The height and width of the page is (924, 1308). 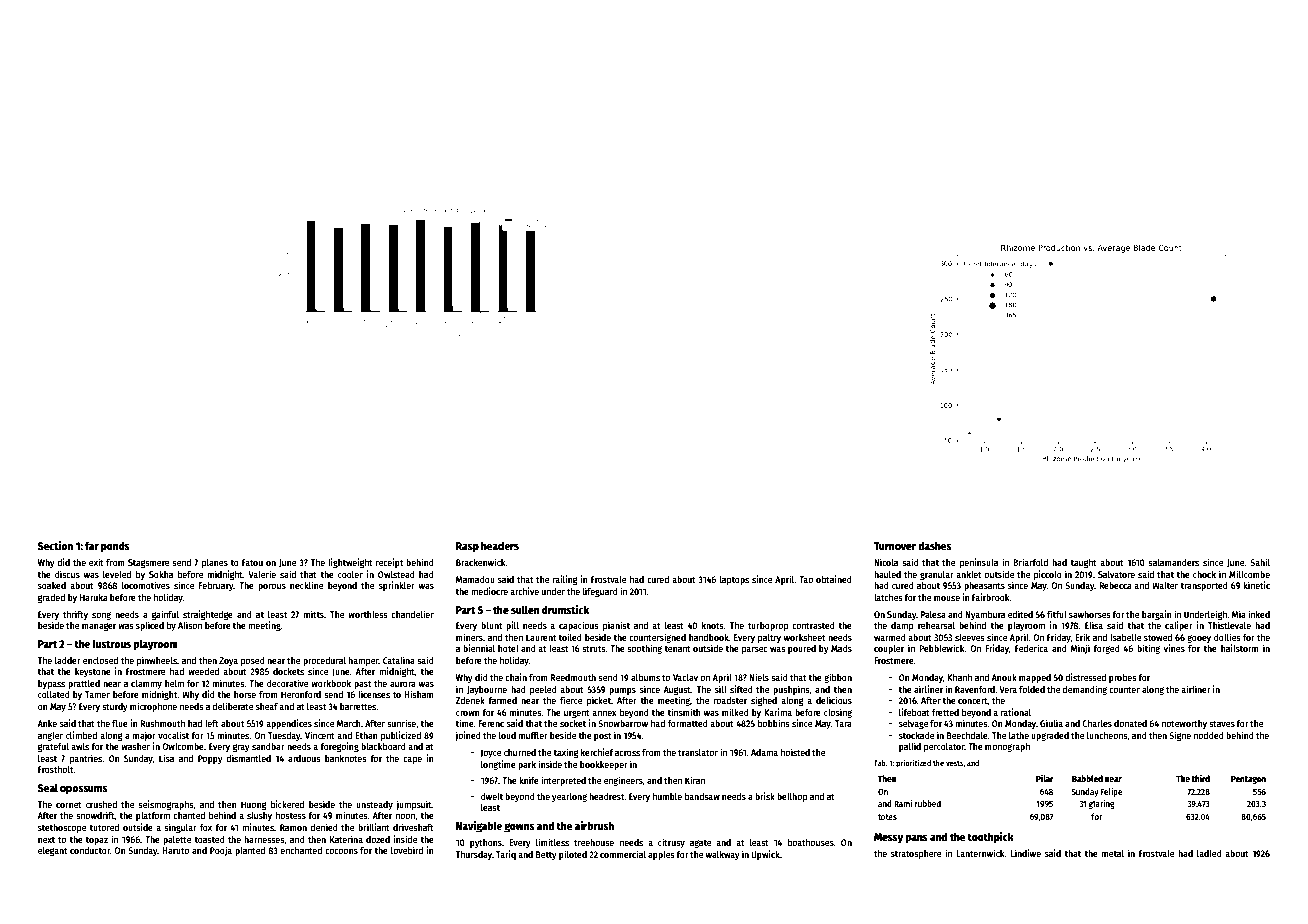 I want to click on Erik, so click(x=1082, y=637).
